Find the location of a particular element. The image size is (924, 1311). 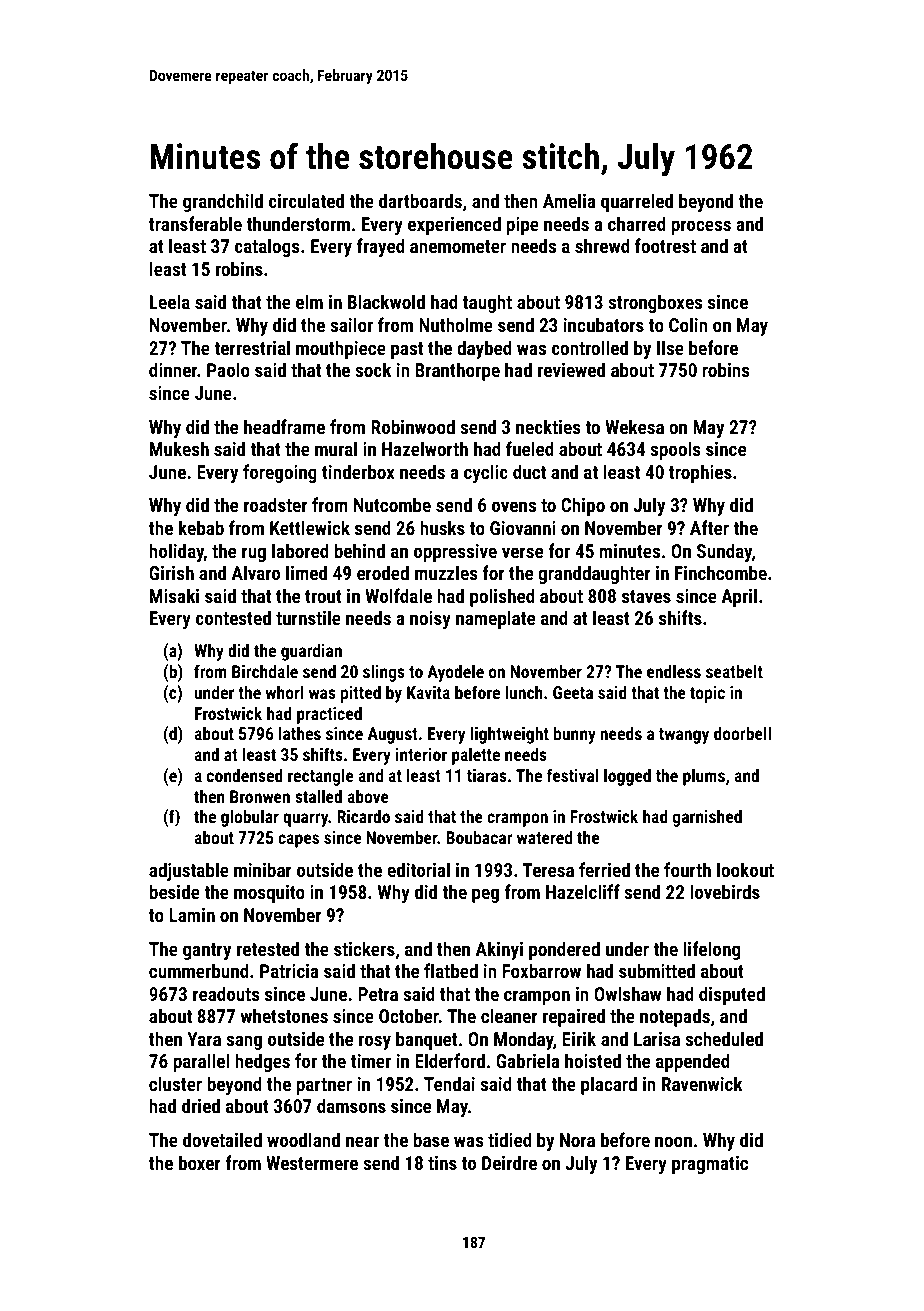

boxer is located at coordinates (200, 1162).
